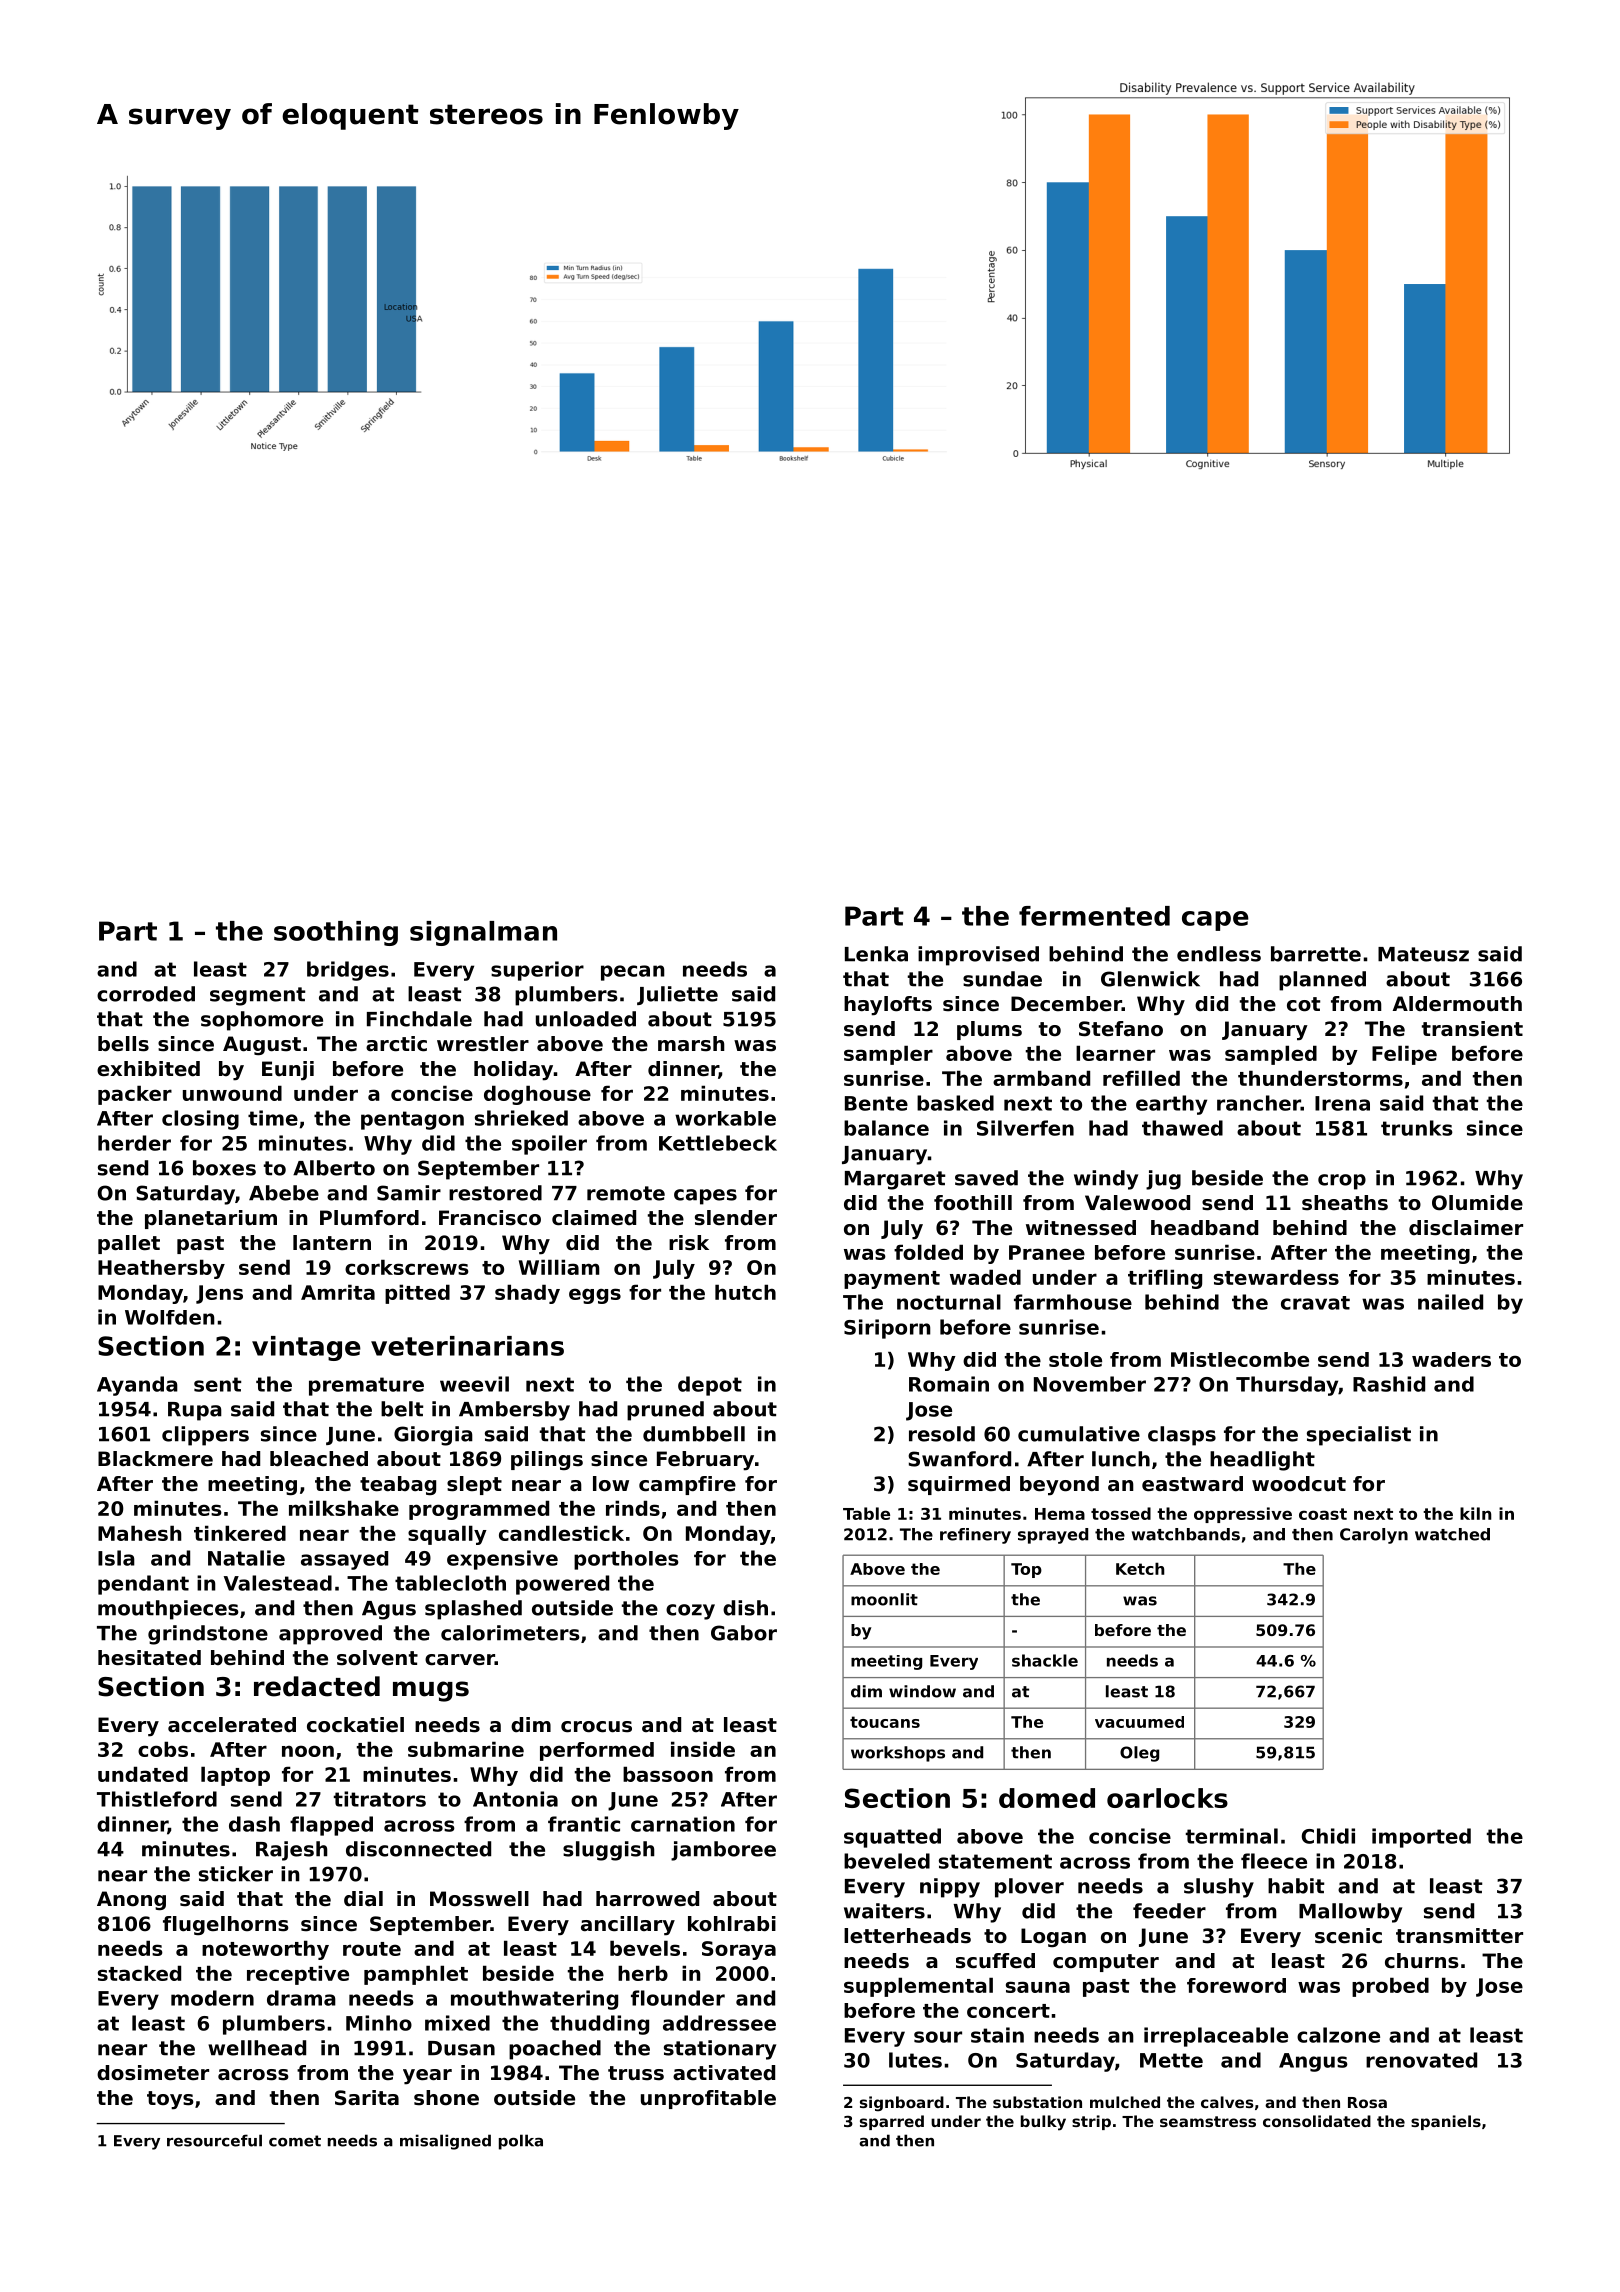  I want to click on bulky, so click(1043, 2123).
